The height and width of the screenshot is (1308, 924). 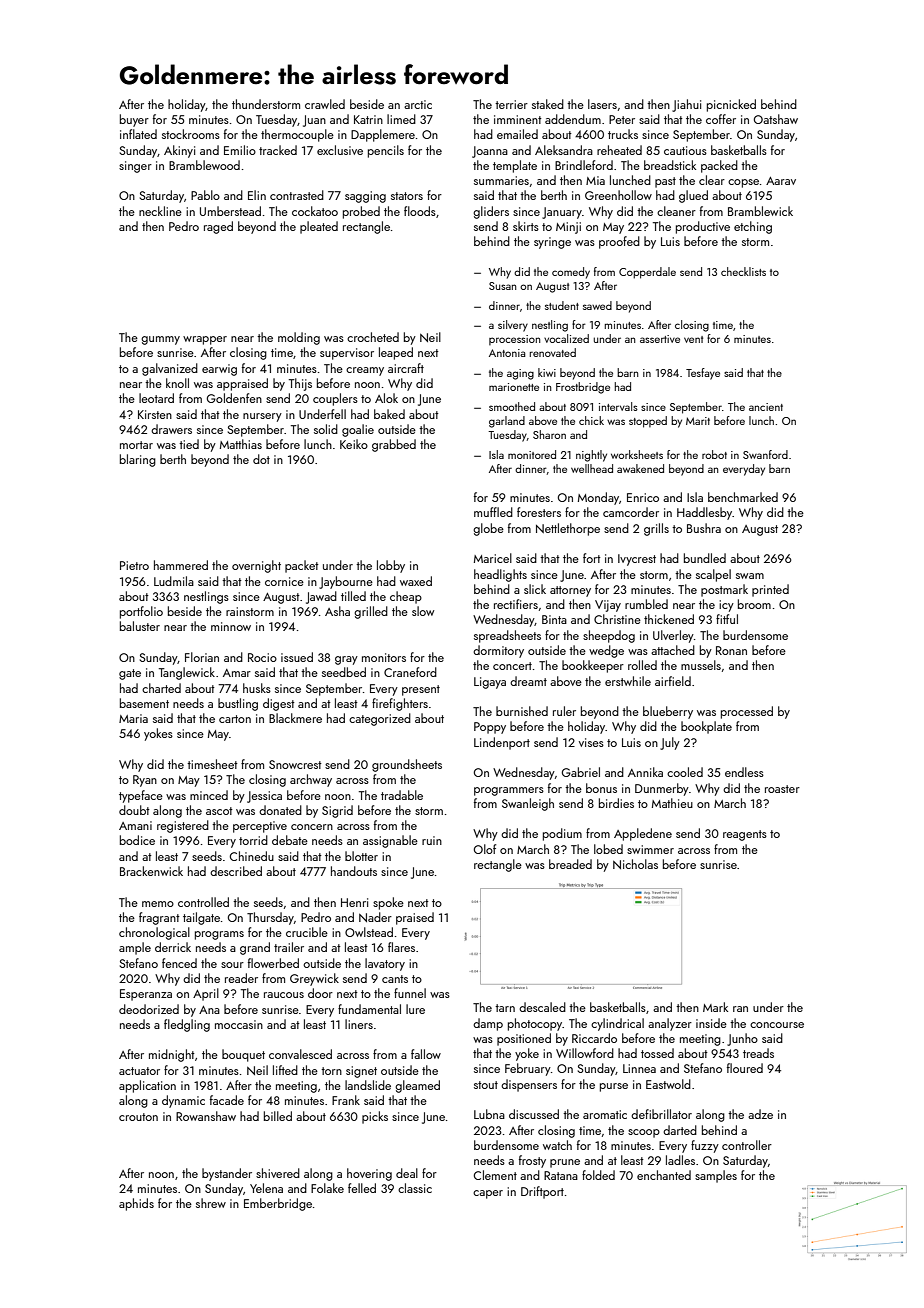 What do you see at coordinates (770, 590) in the screenshot?
I see `printed` at bounding box center [770, 590].
